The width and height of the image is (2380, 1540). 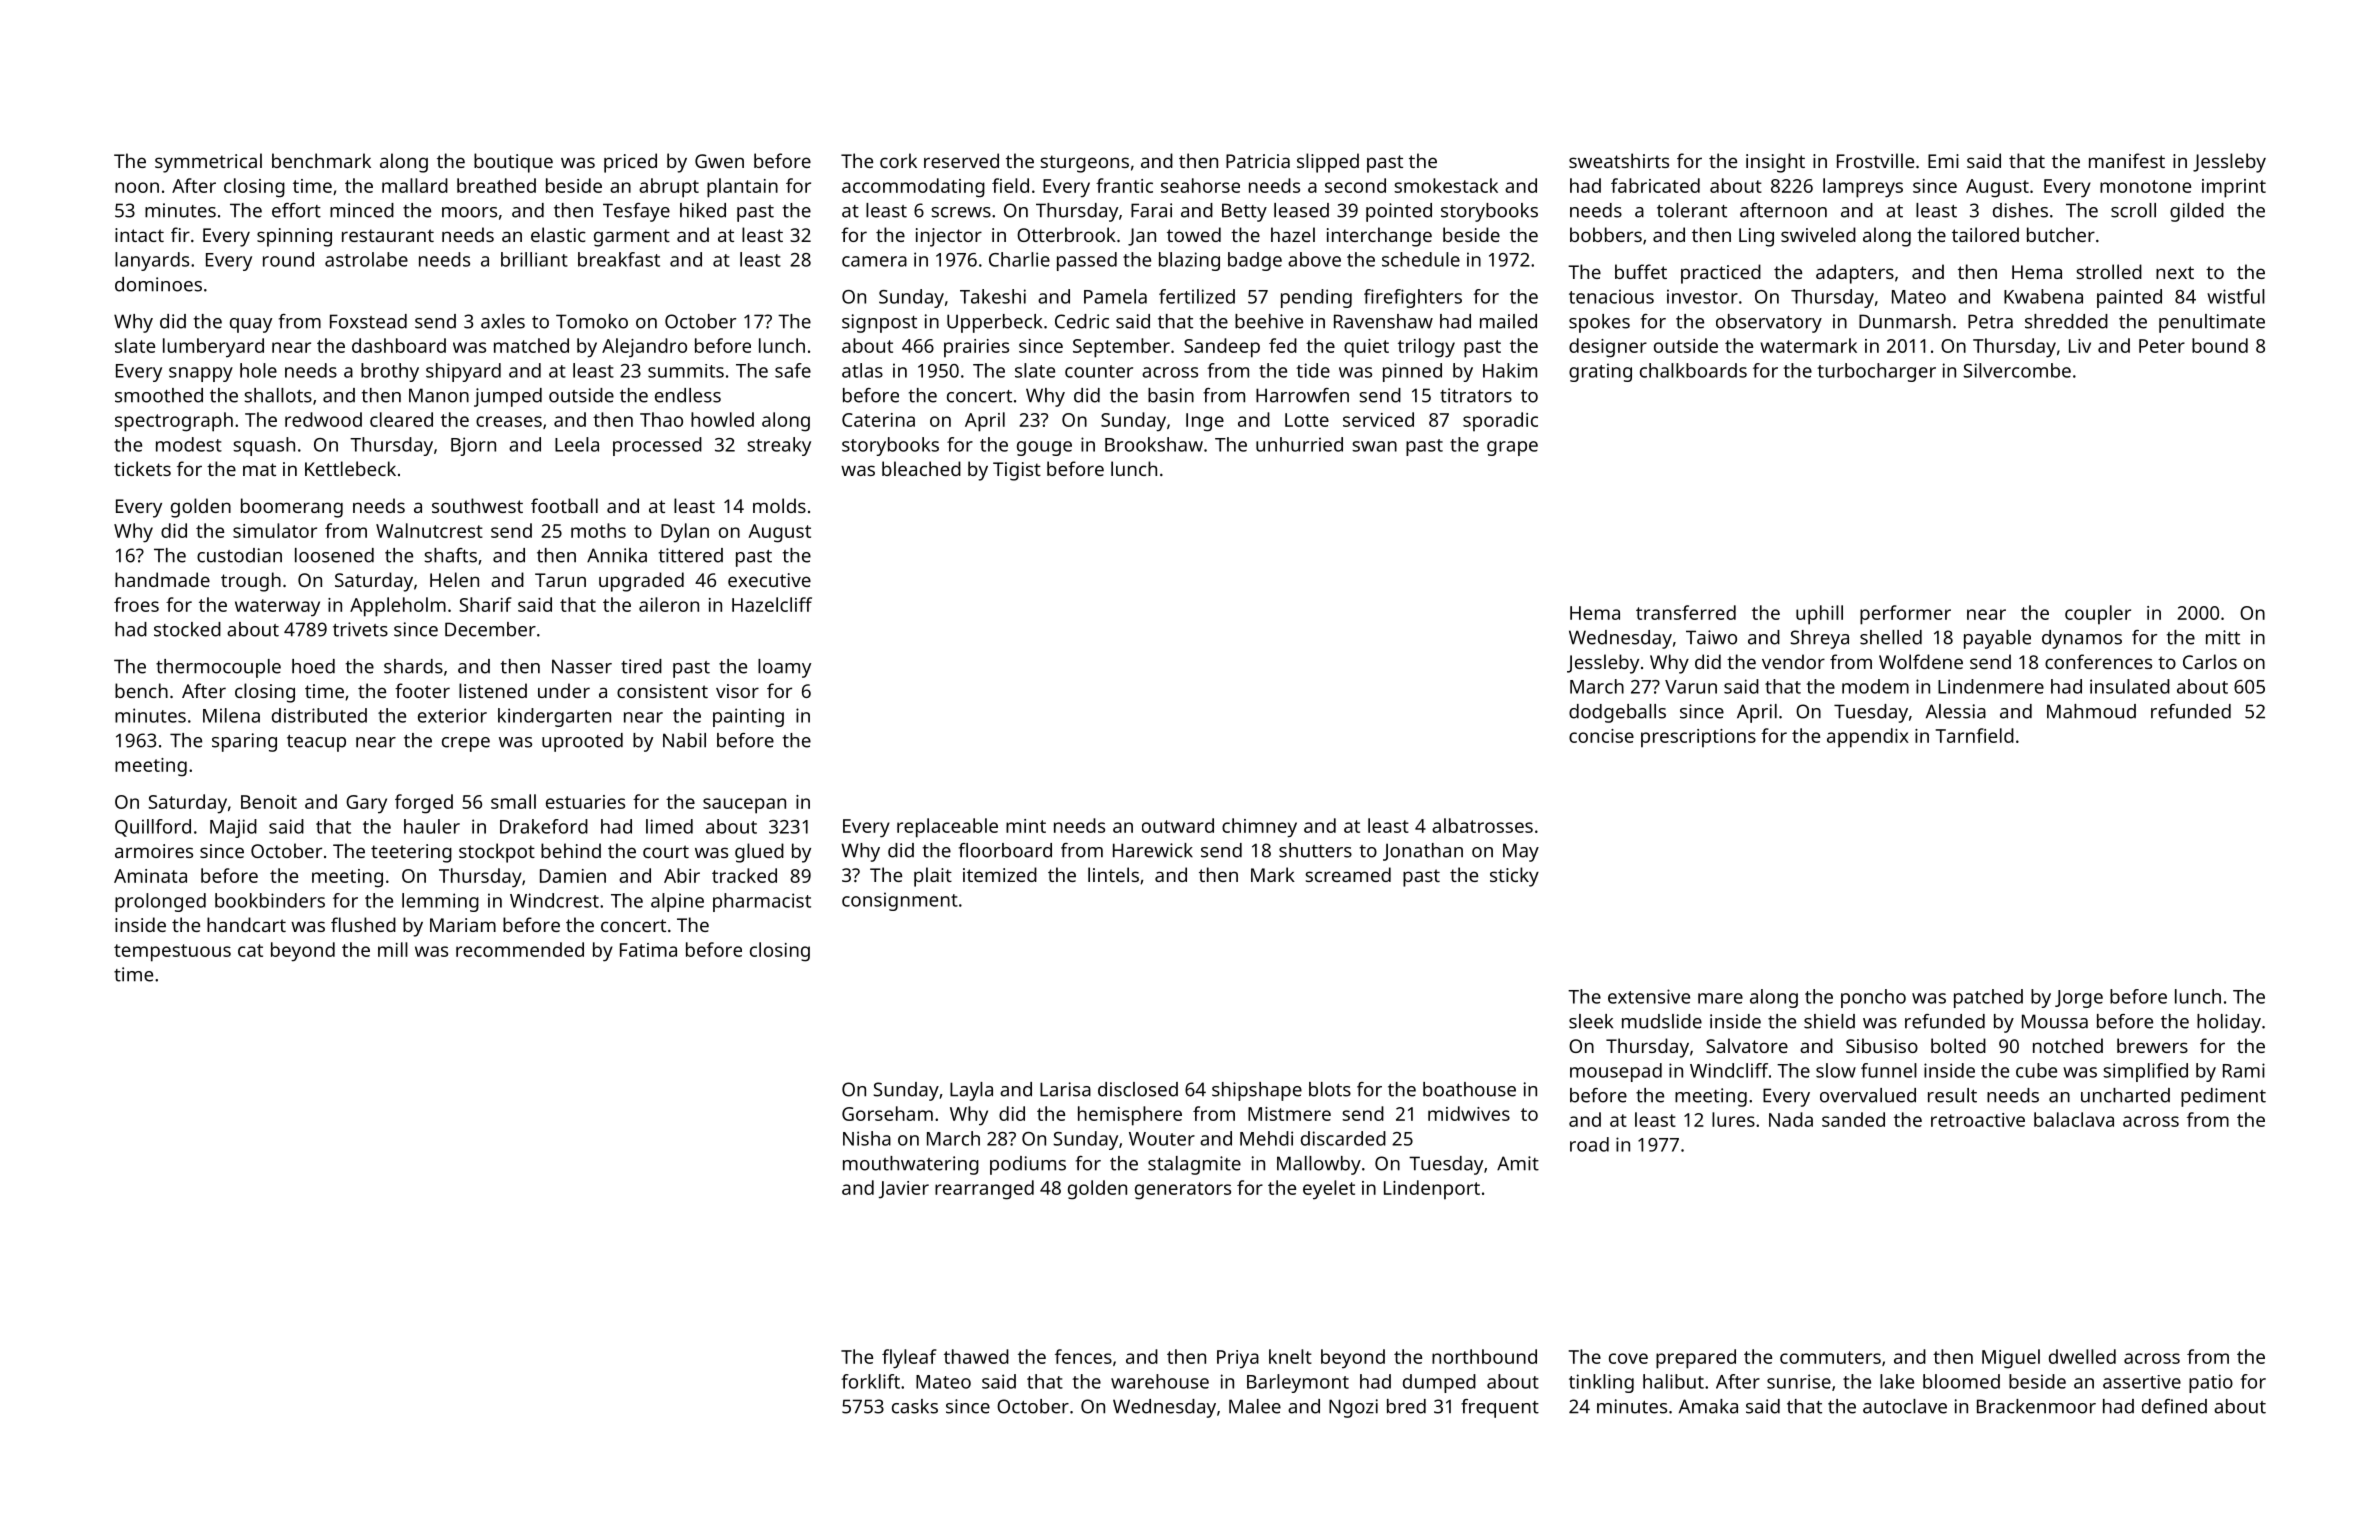 What do you see at coordinates (1711, 637) in the image?
I see `Taiwo` at bounding box center [1711, 637].
